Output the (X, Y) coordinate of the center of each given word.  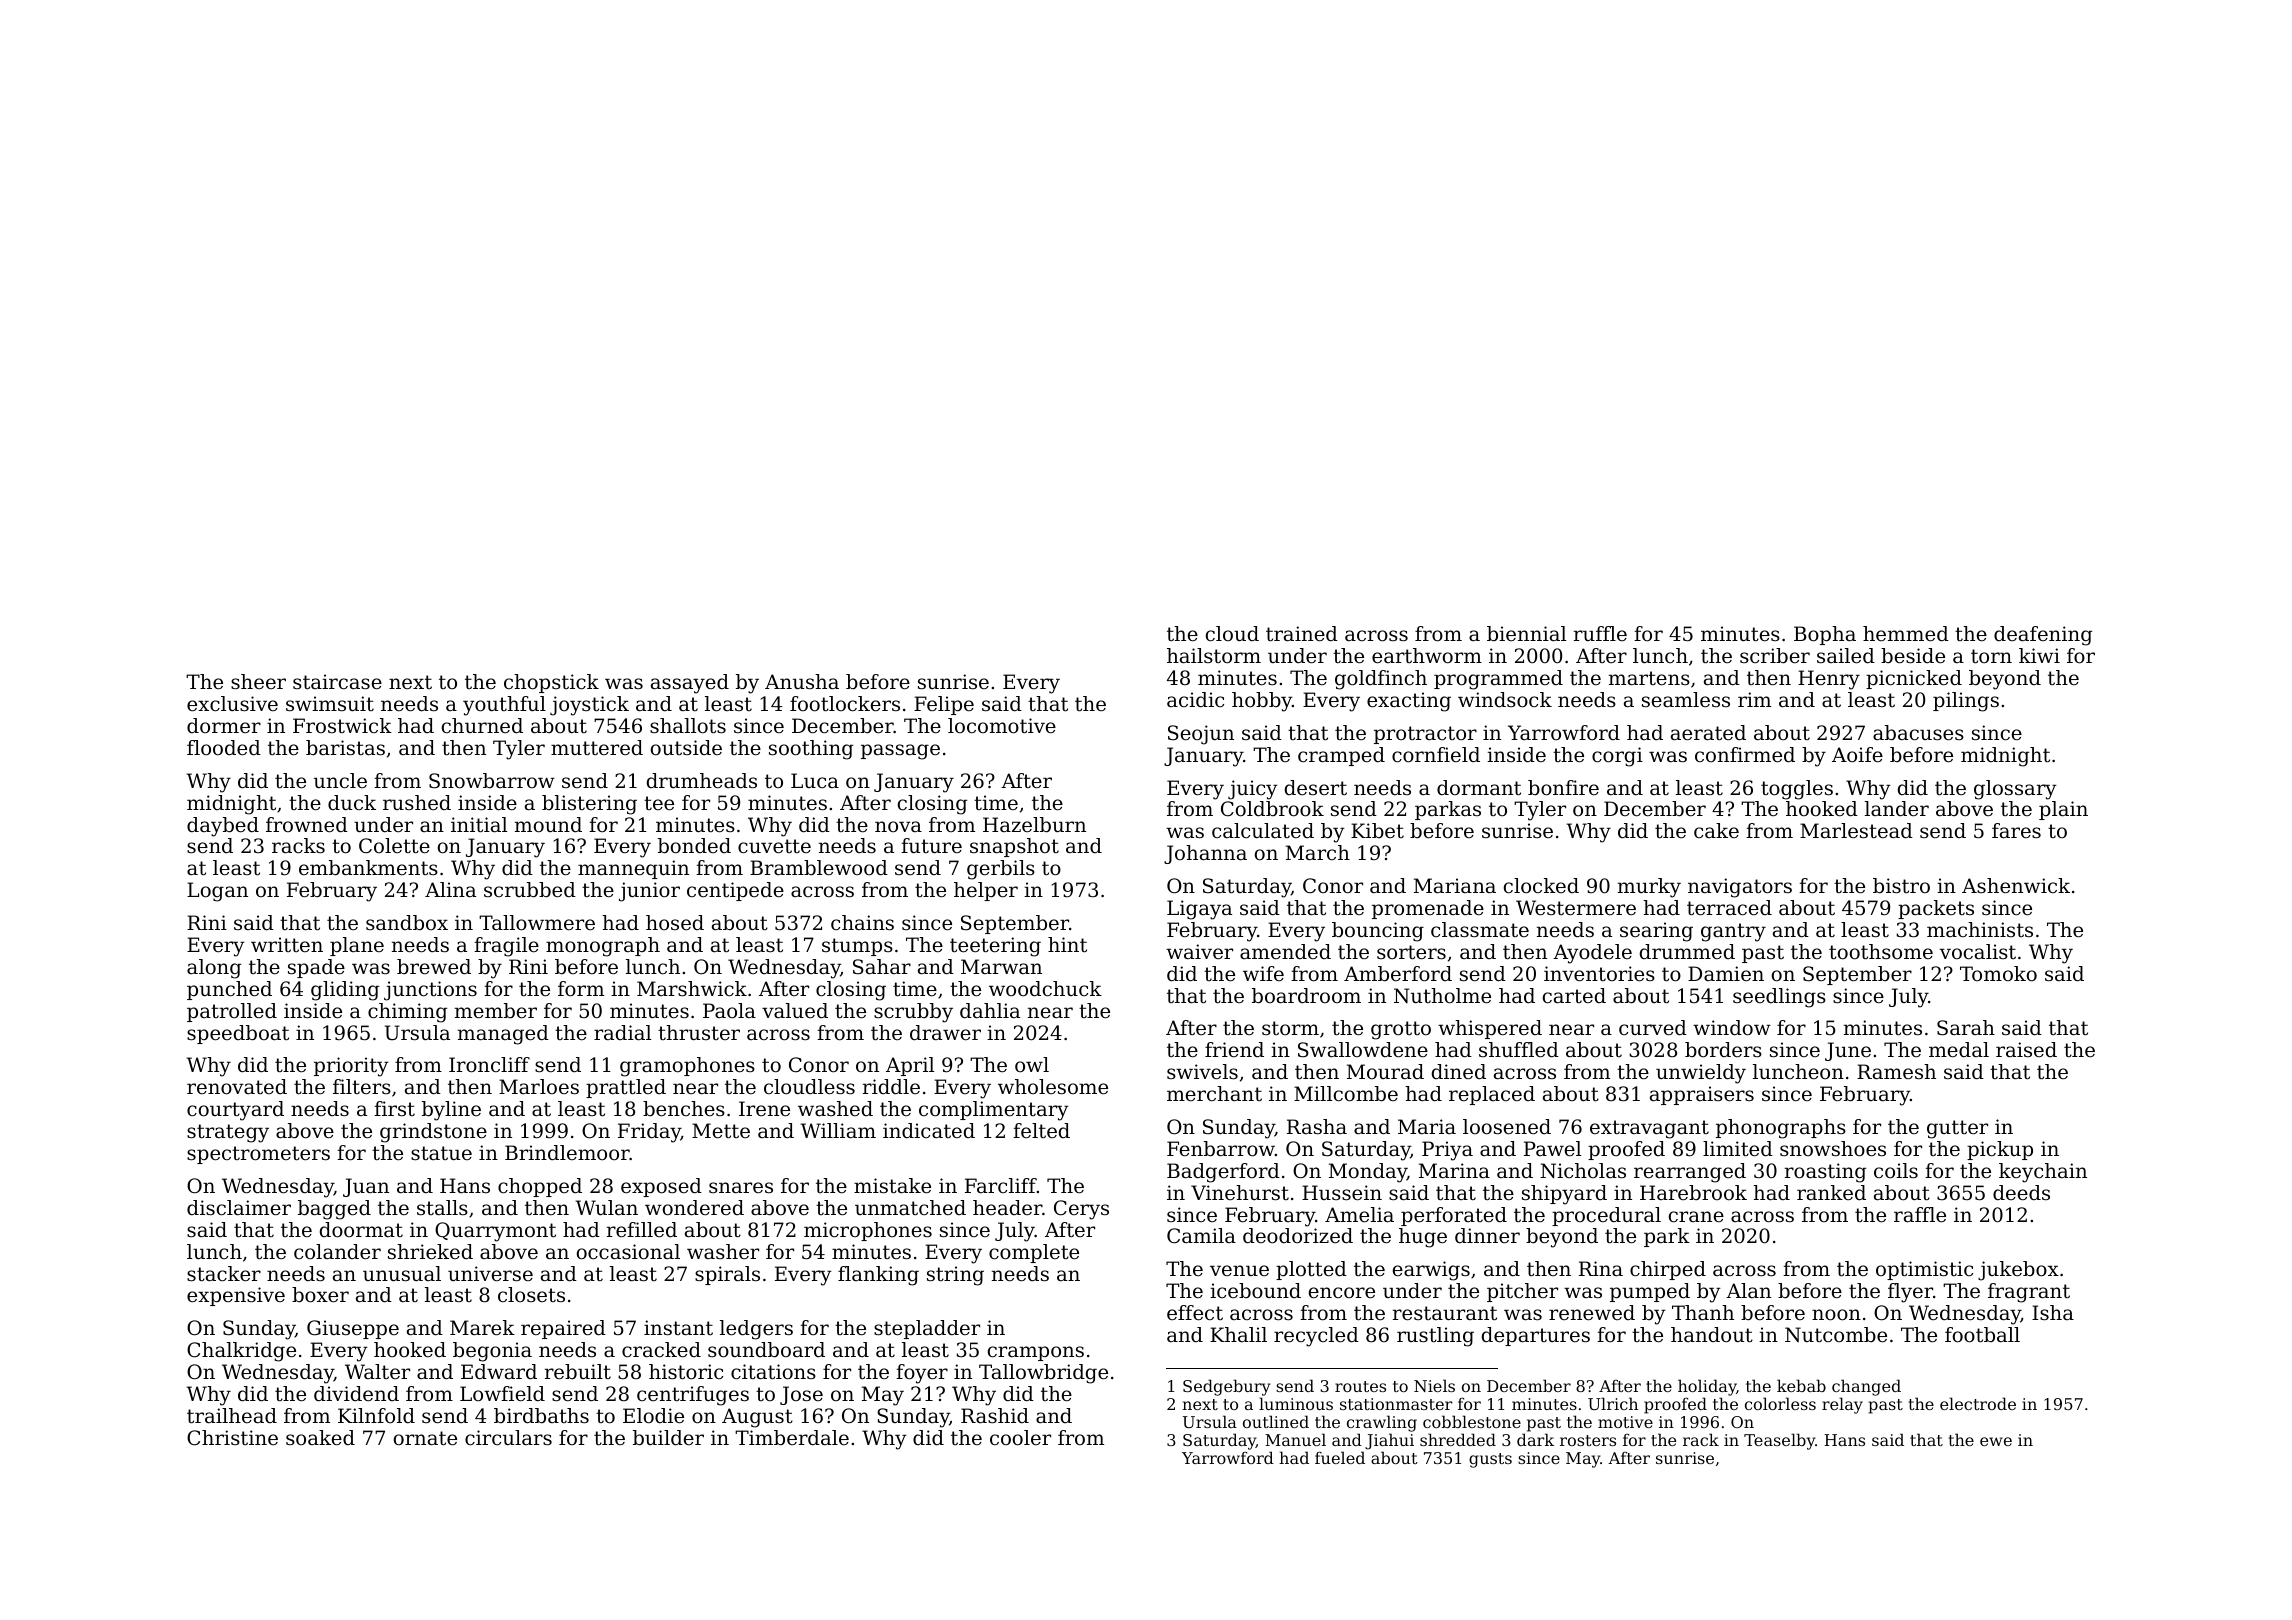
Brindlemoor (567, 1153)
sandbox (407, 922)
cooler (1020, 1438)
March (1318, 853)
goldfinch (1381, 680)
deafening (2043, 636)
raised (2026, 1049)
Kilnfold (376, 1416)
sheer (258, 682)
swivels (1202, 1072)
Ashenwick (2016, 886)
